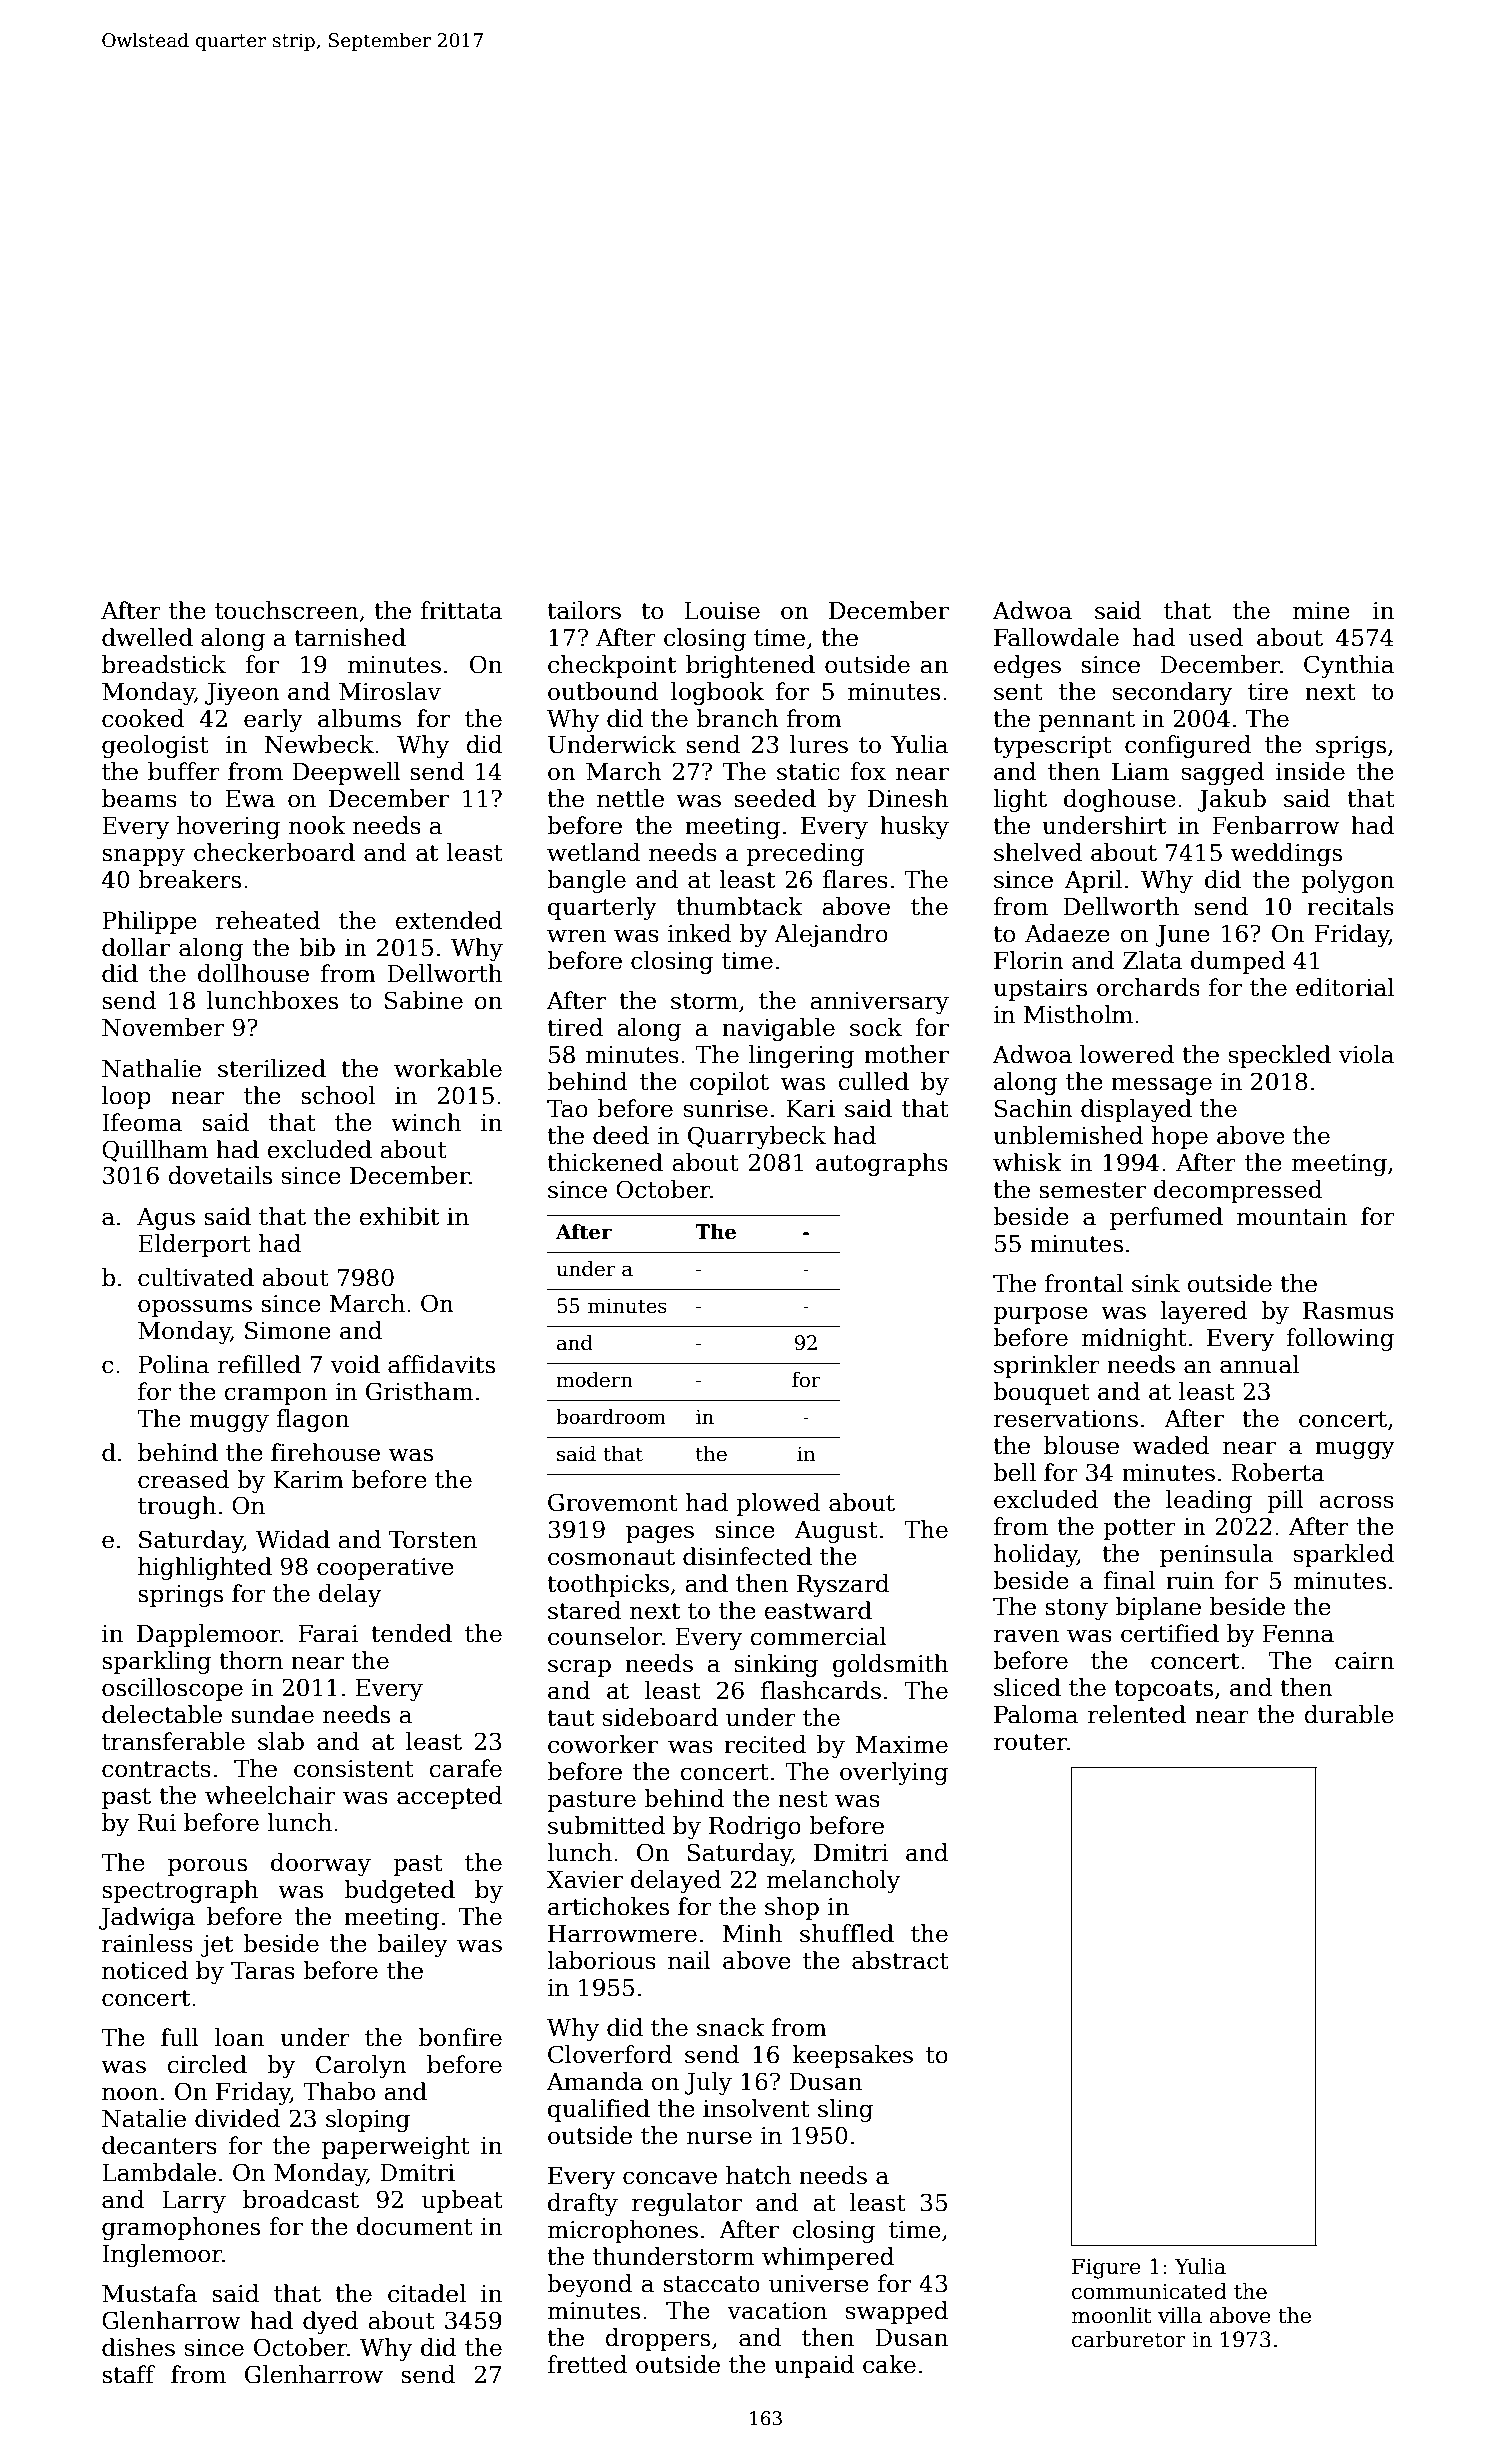 Image resolution: width=1496 pixels, height=2464 pixels. I want to click on Mistholm, so click(1078, 1014).
